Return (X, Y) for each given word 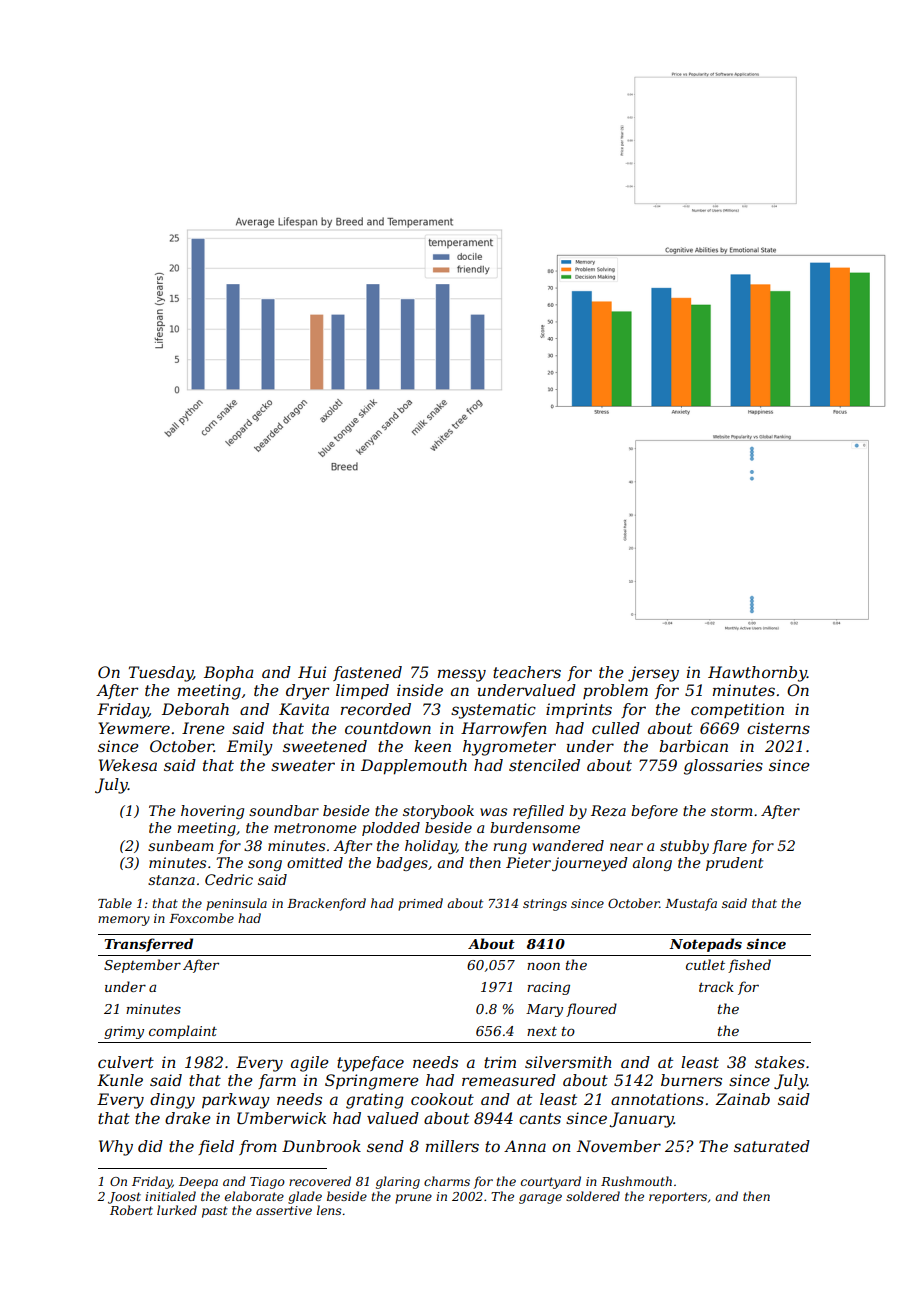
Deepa (198, 1183)
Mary (544, 1010)
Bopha (228, 674)
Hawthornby (757, 674)
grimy (124, 1032)
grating (375, 1101)
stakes (780, 1062)
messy (462, 675)
